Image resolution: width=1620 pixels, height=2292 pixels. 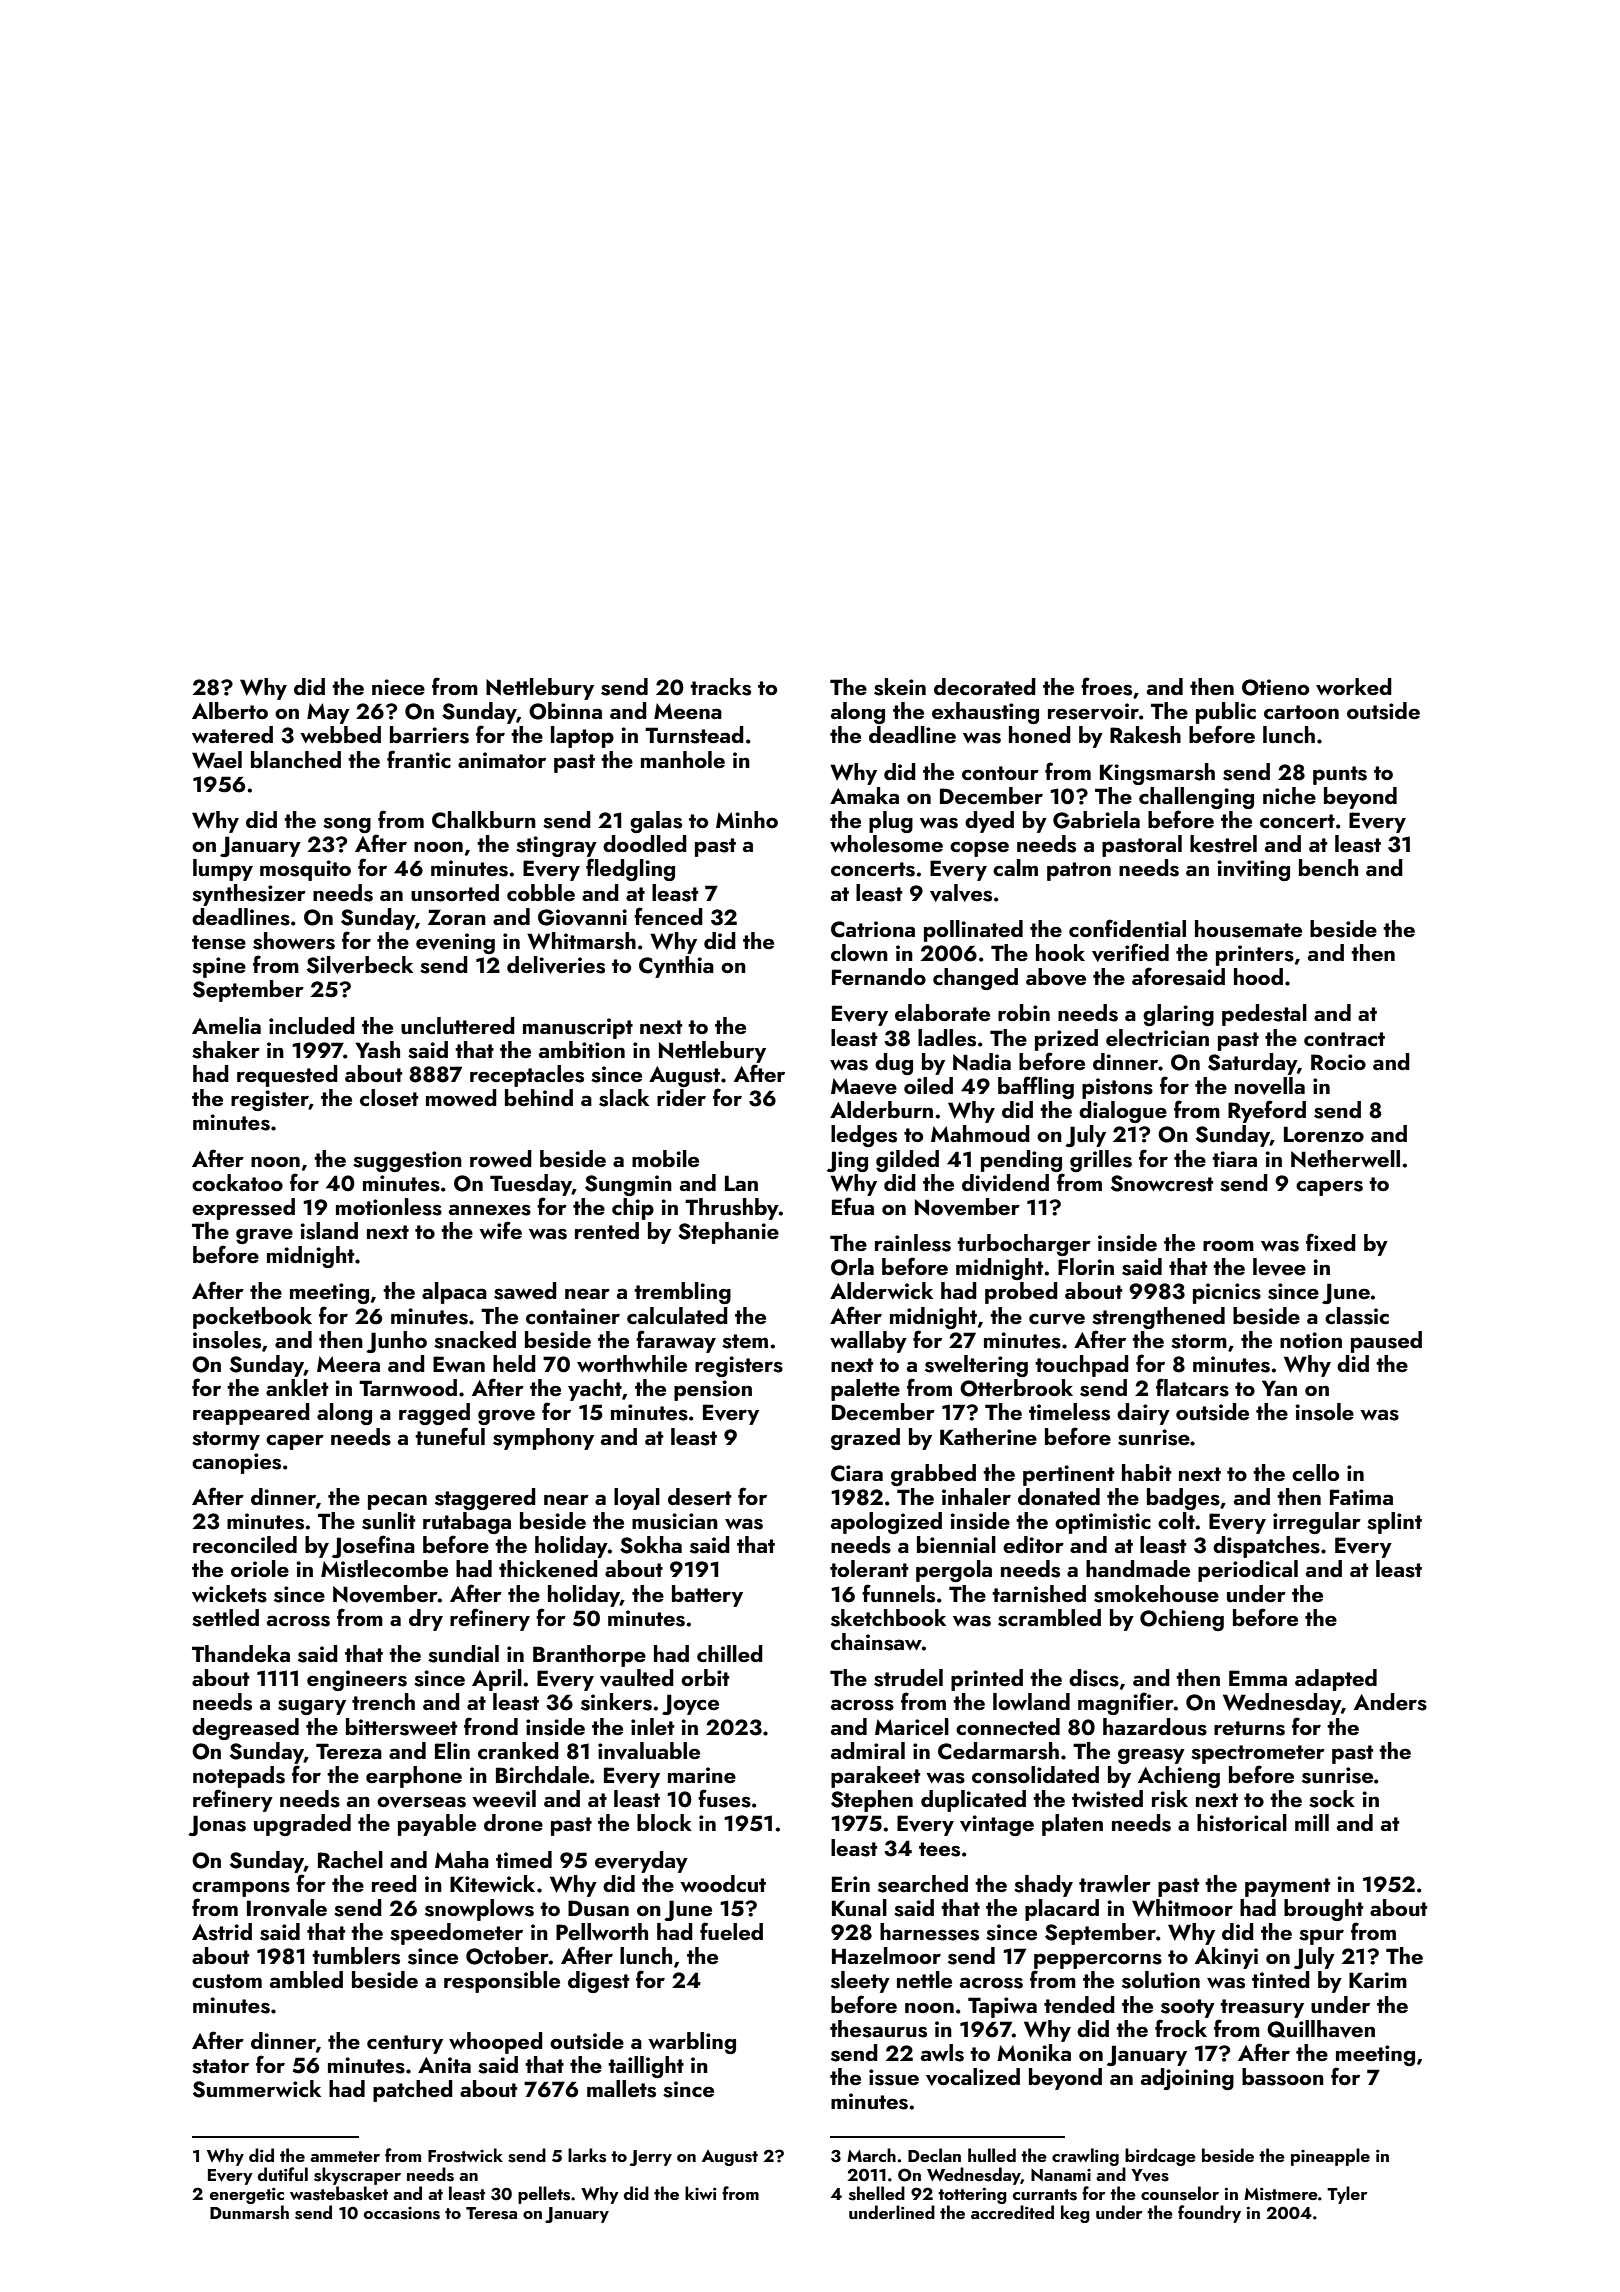 What do you see at coordinates (1340, 775) in the page?
I see `punts` at bounding box center [1340, 775].
